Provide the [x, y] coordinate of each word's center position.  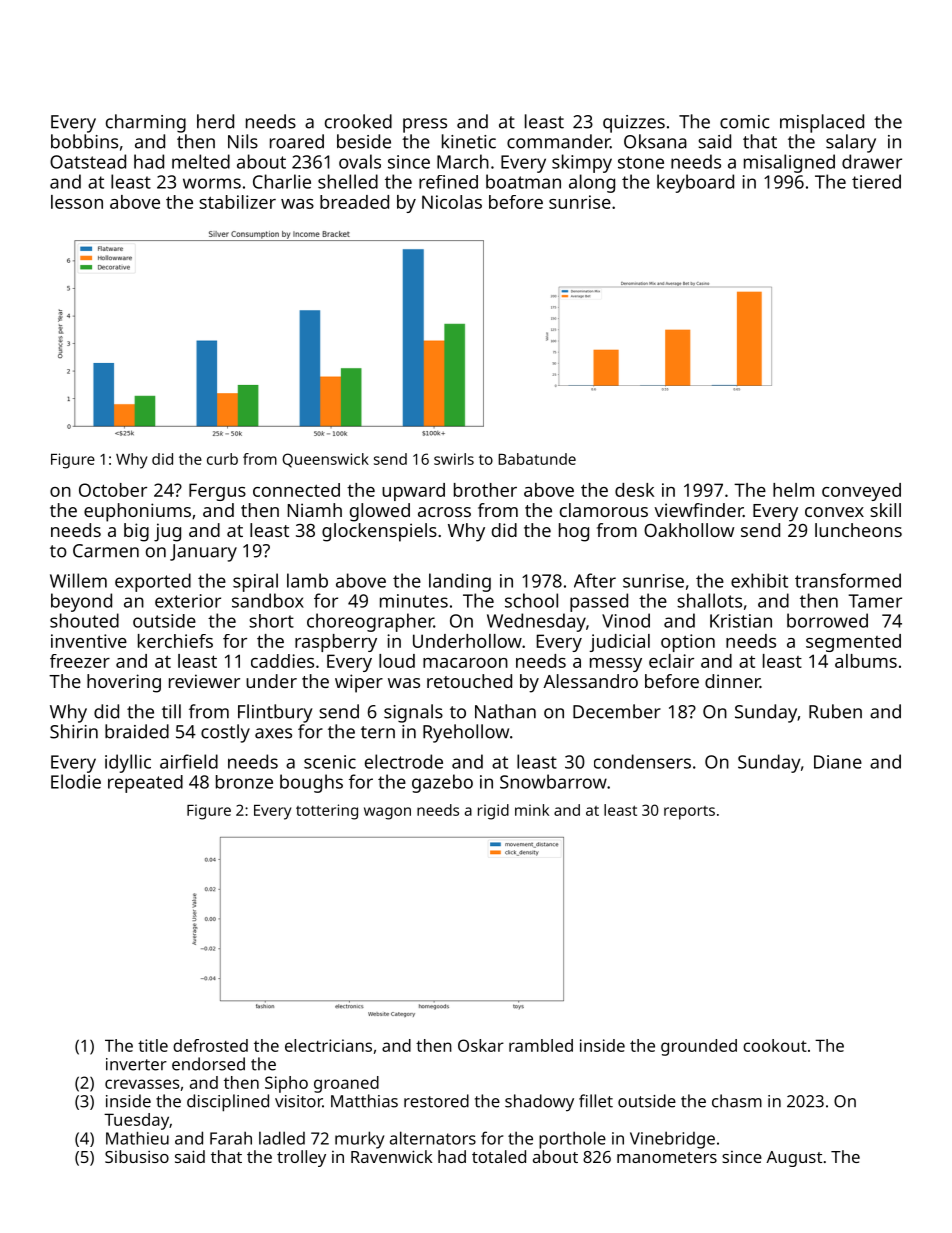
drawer [872, 161]
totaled [499, 1156]
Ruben [835, 711]
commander [558, 141]
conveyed [861, 492]
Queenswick [325, 460]
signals [413, 713]
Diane [838, 762]
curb [222, 459]
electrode [404, 761]
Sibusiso [137, 1156]
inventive [89, 641]
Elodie [76, 781]
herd [215, 121]
